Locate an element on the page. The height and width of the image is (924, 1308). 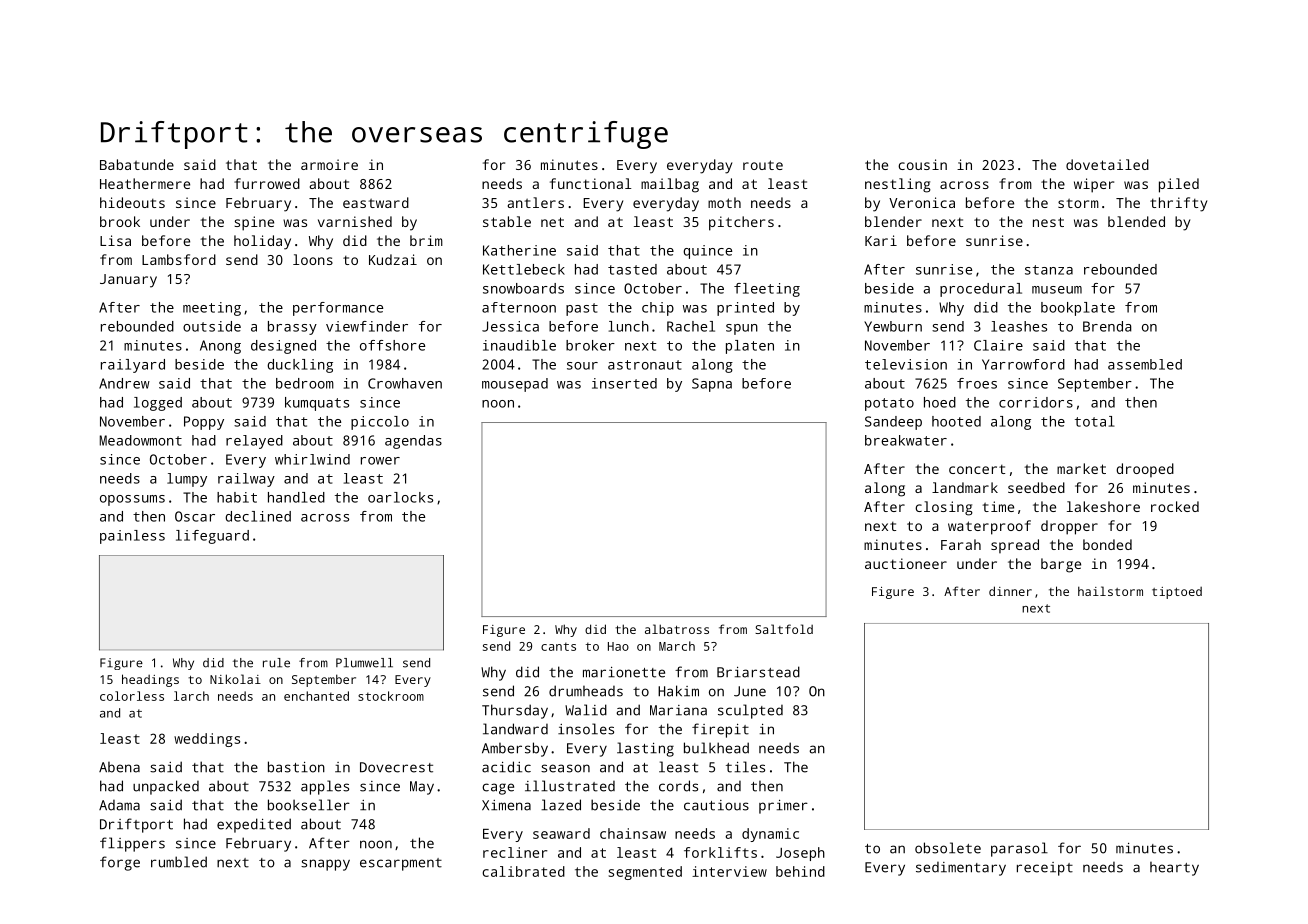
Babatunde is located at coordinates (137, 164).
